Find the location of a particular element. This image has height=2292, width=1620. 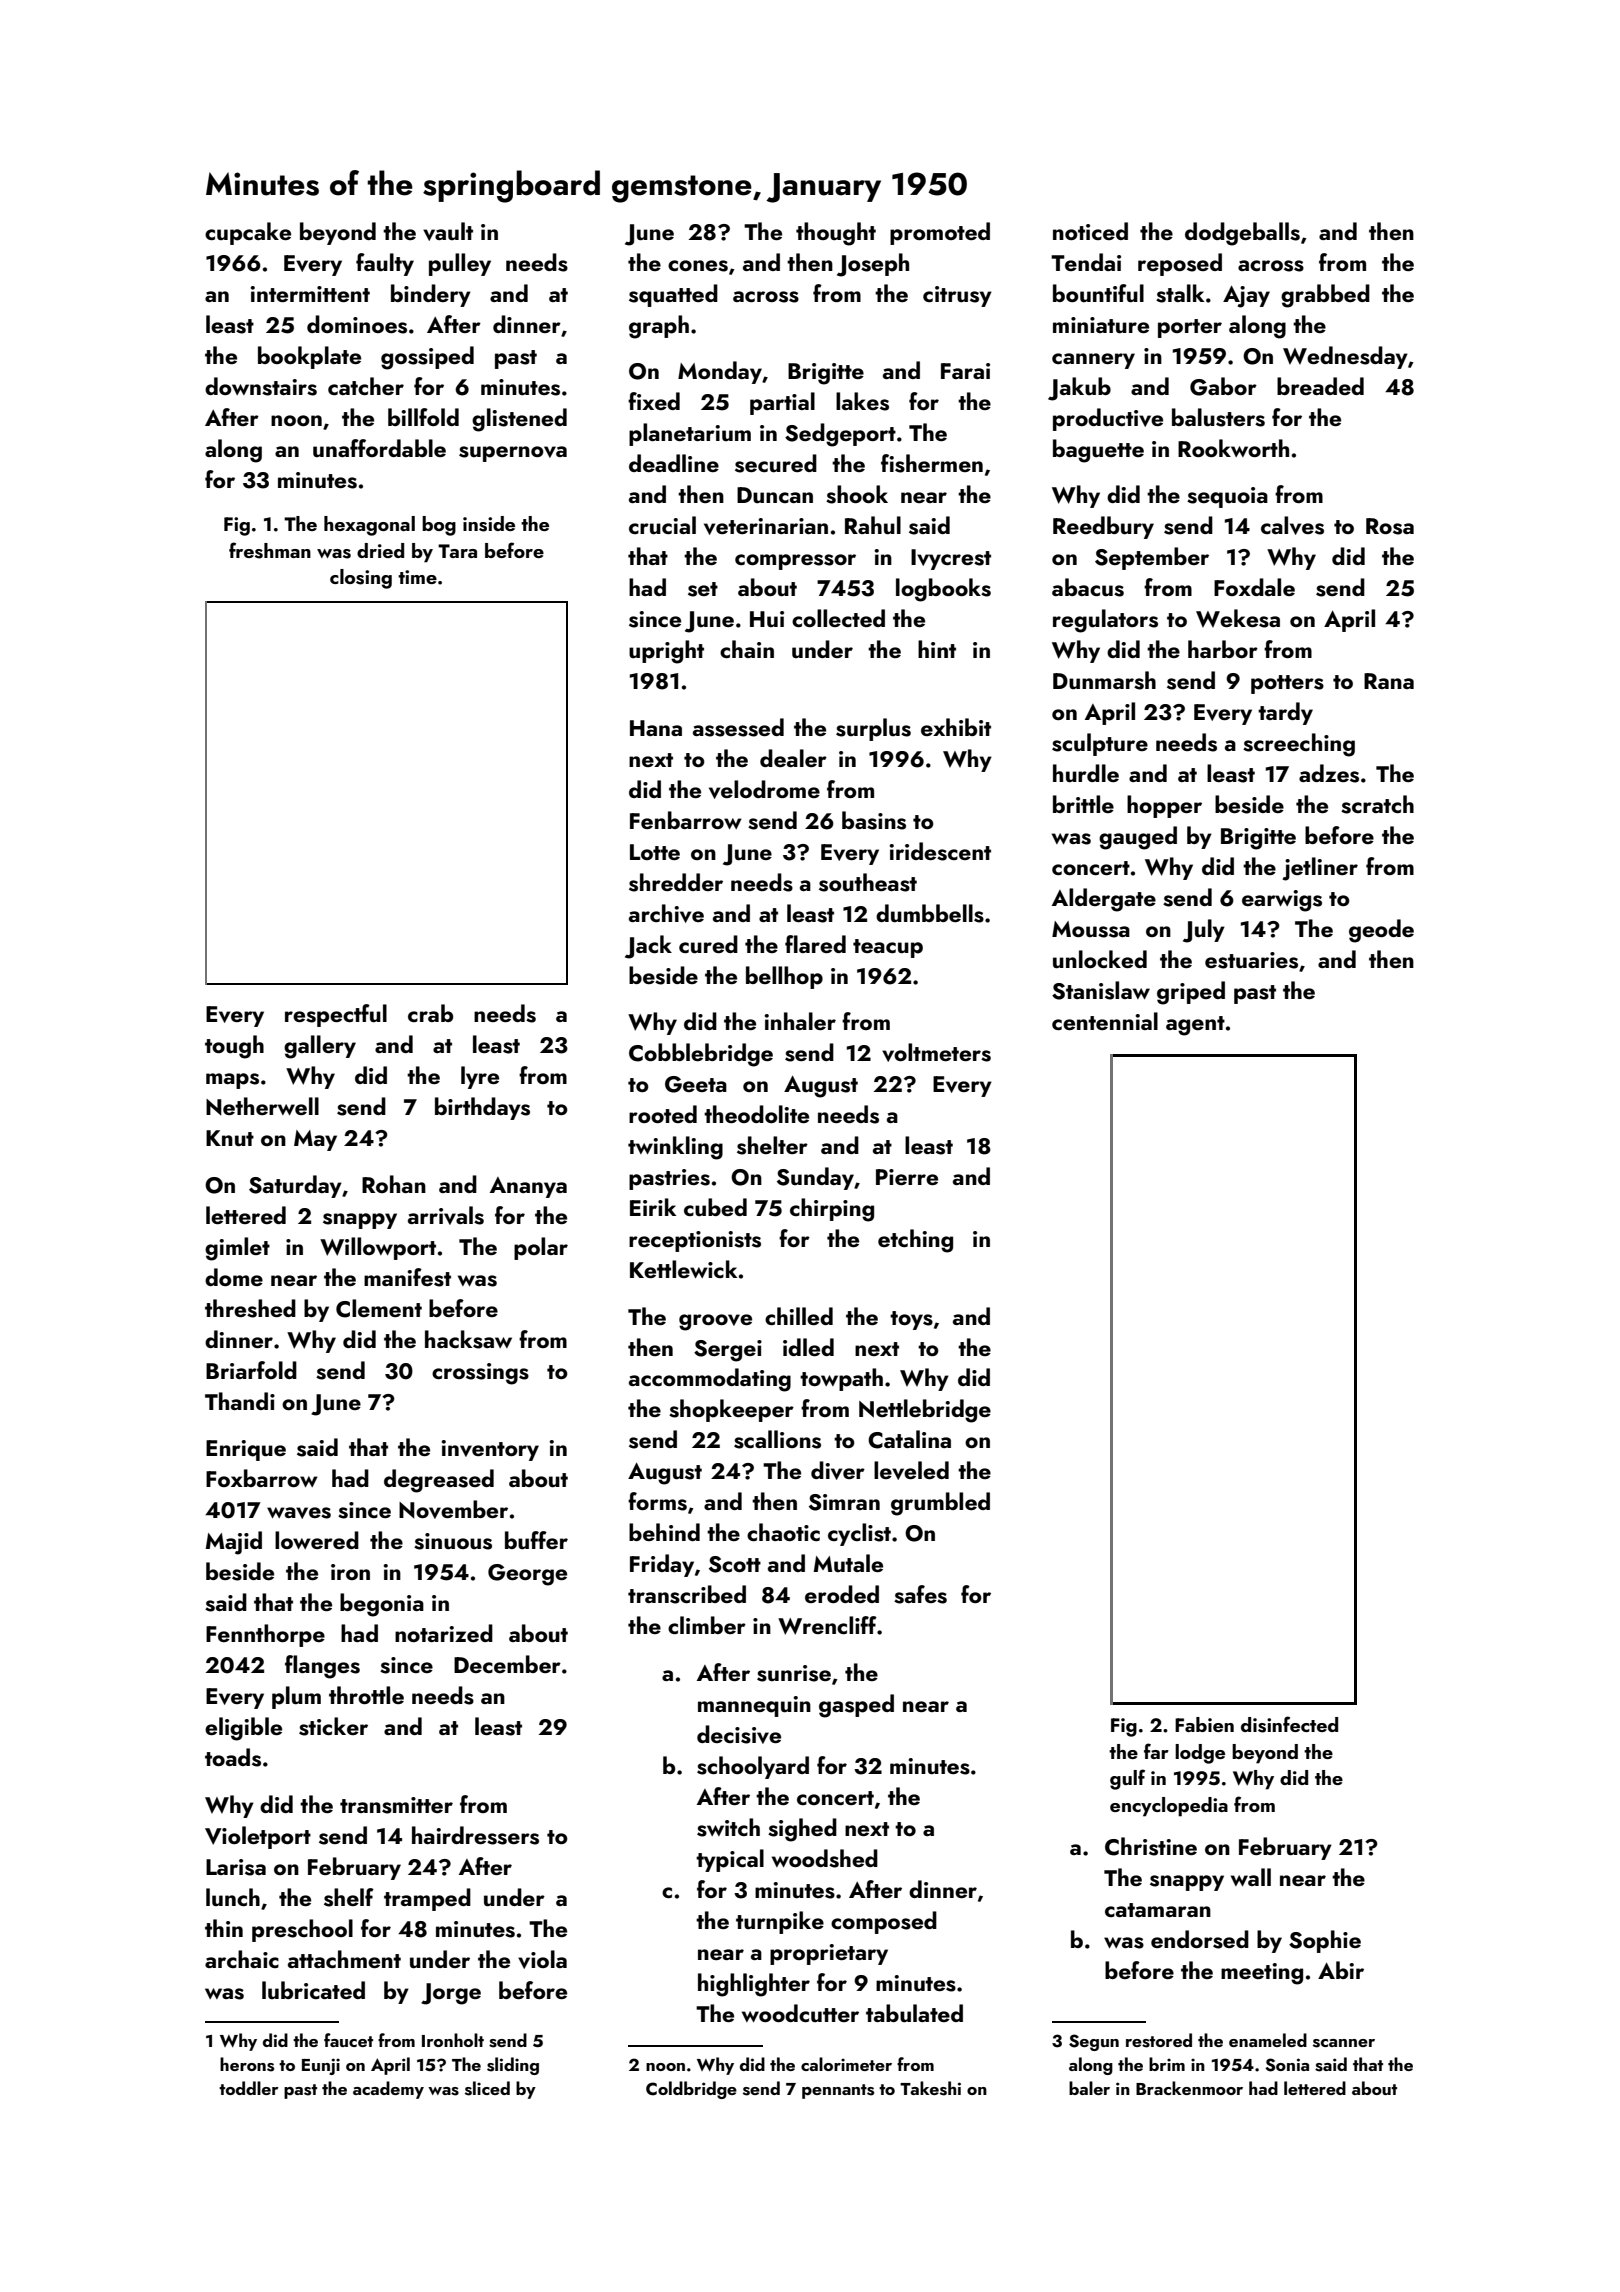

Sedgeport is located at coordinates (840, 435).
